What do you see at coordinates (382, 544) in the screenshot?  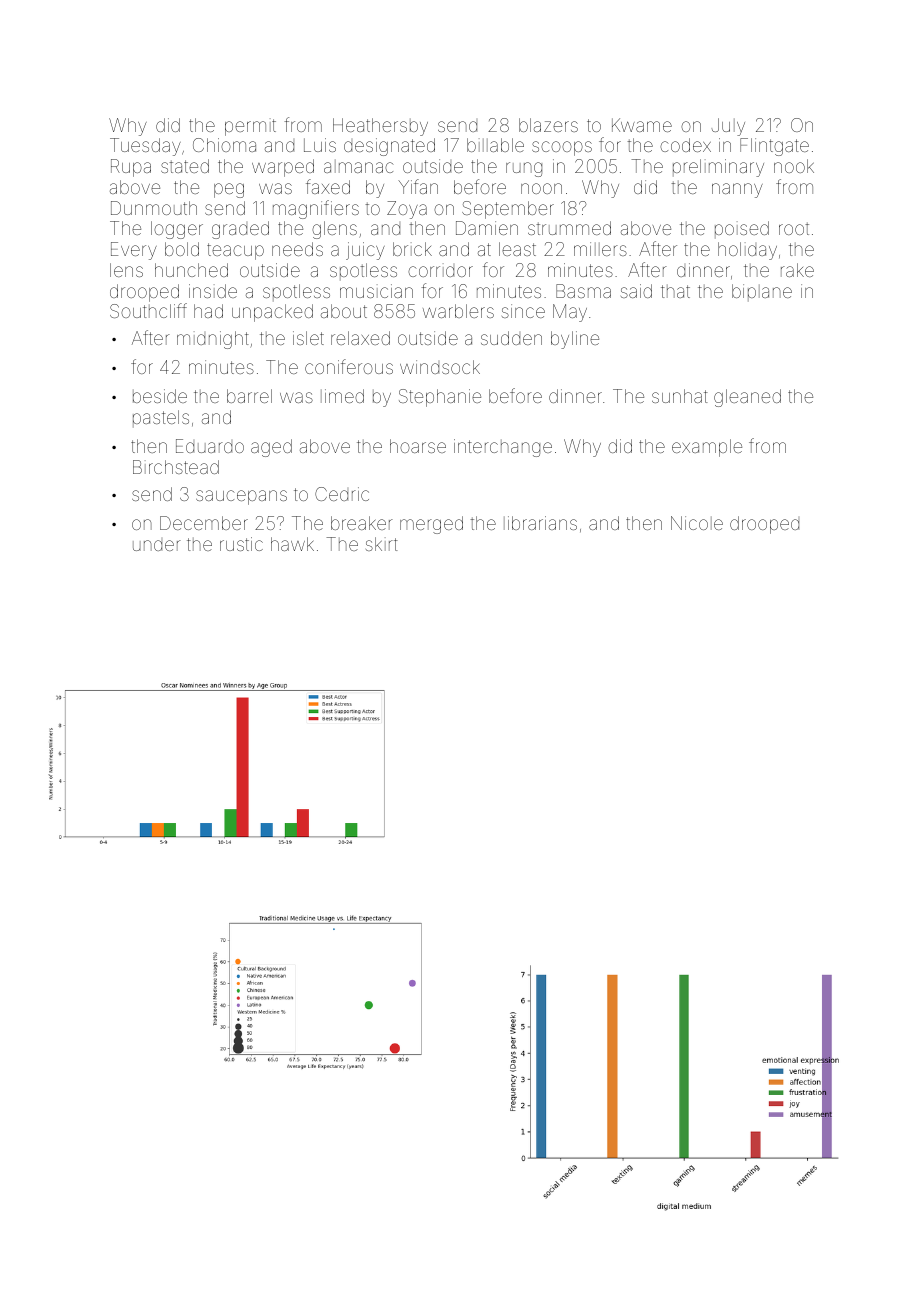 I see `skirt` at bounding box center [382, 544].
